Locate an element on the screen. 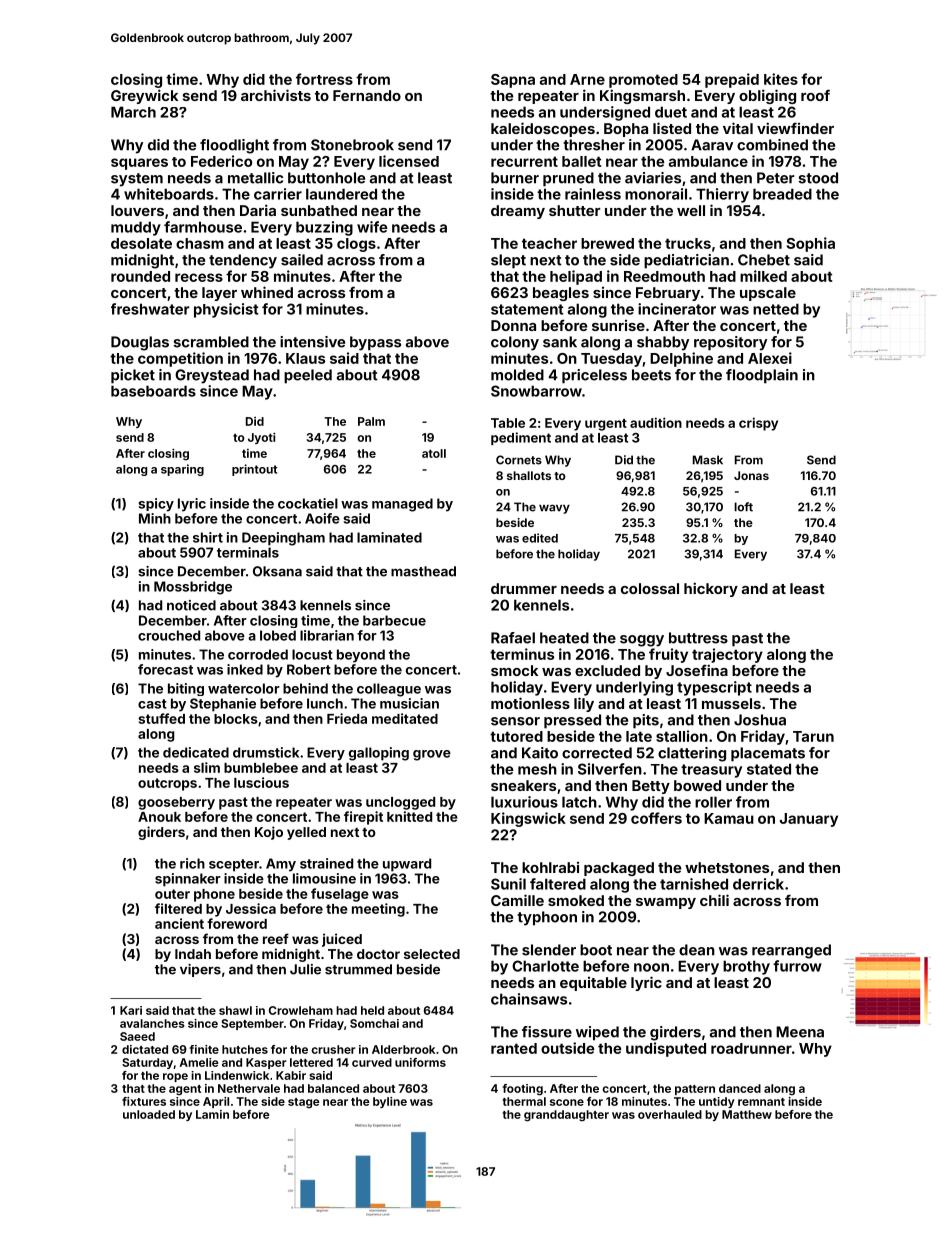 This screenshot has width=952, height=1233. fixtures is located at coordinates (144, 1101).
